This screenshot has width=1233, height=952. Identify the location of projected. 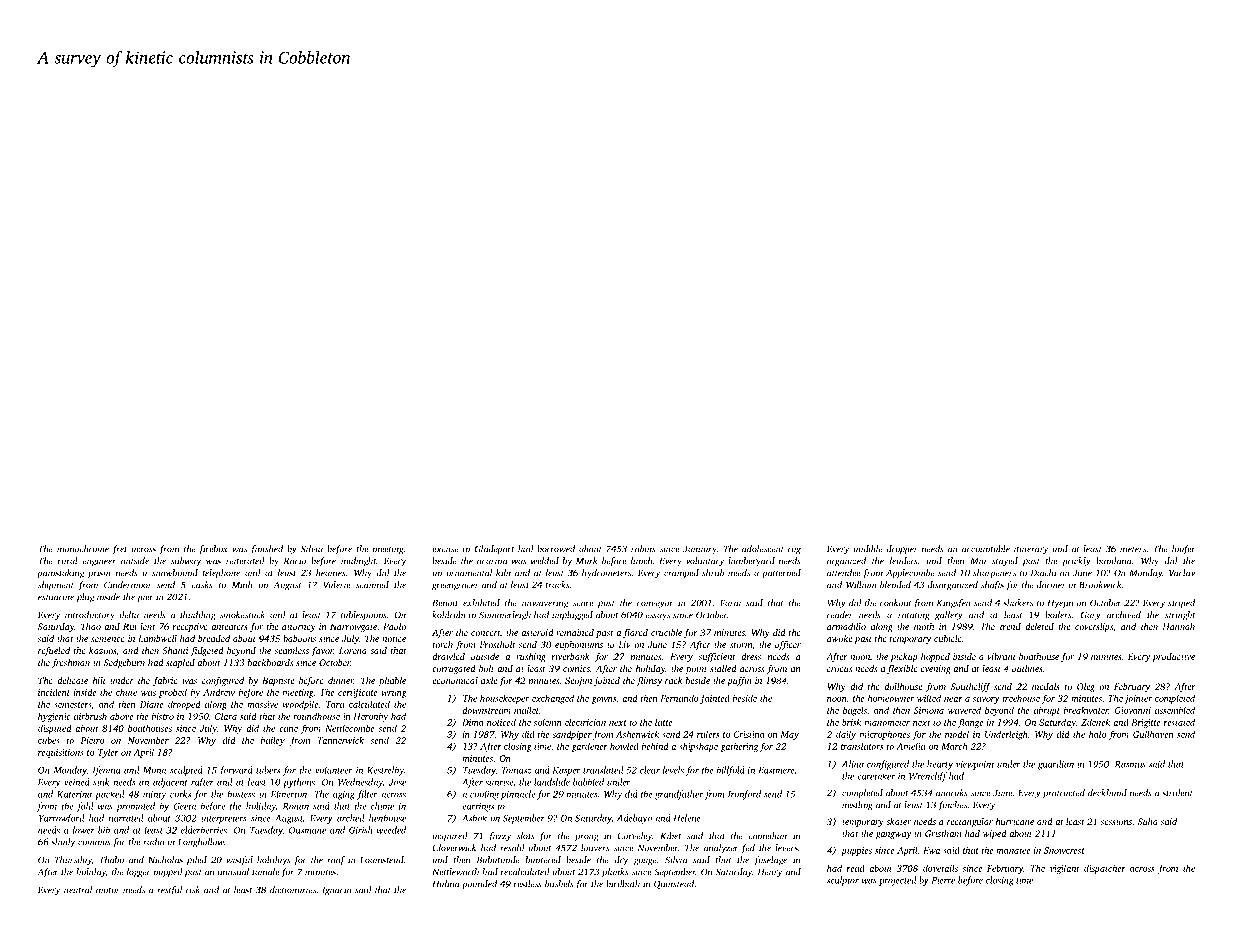
(897, 881).
